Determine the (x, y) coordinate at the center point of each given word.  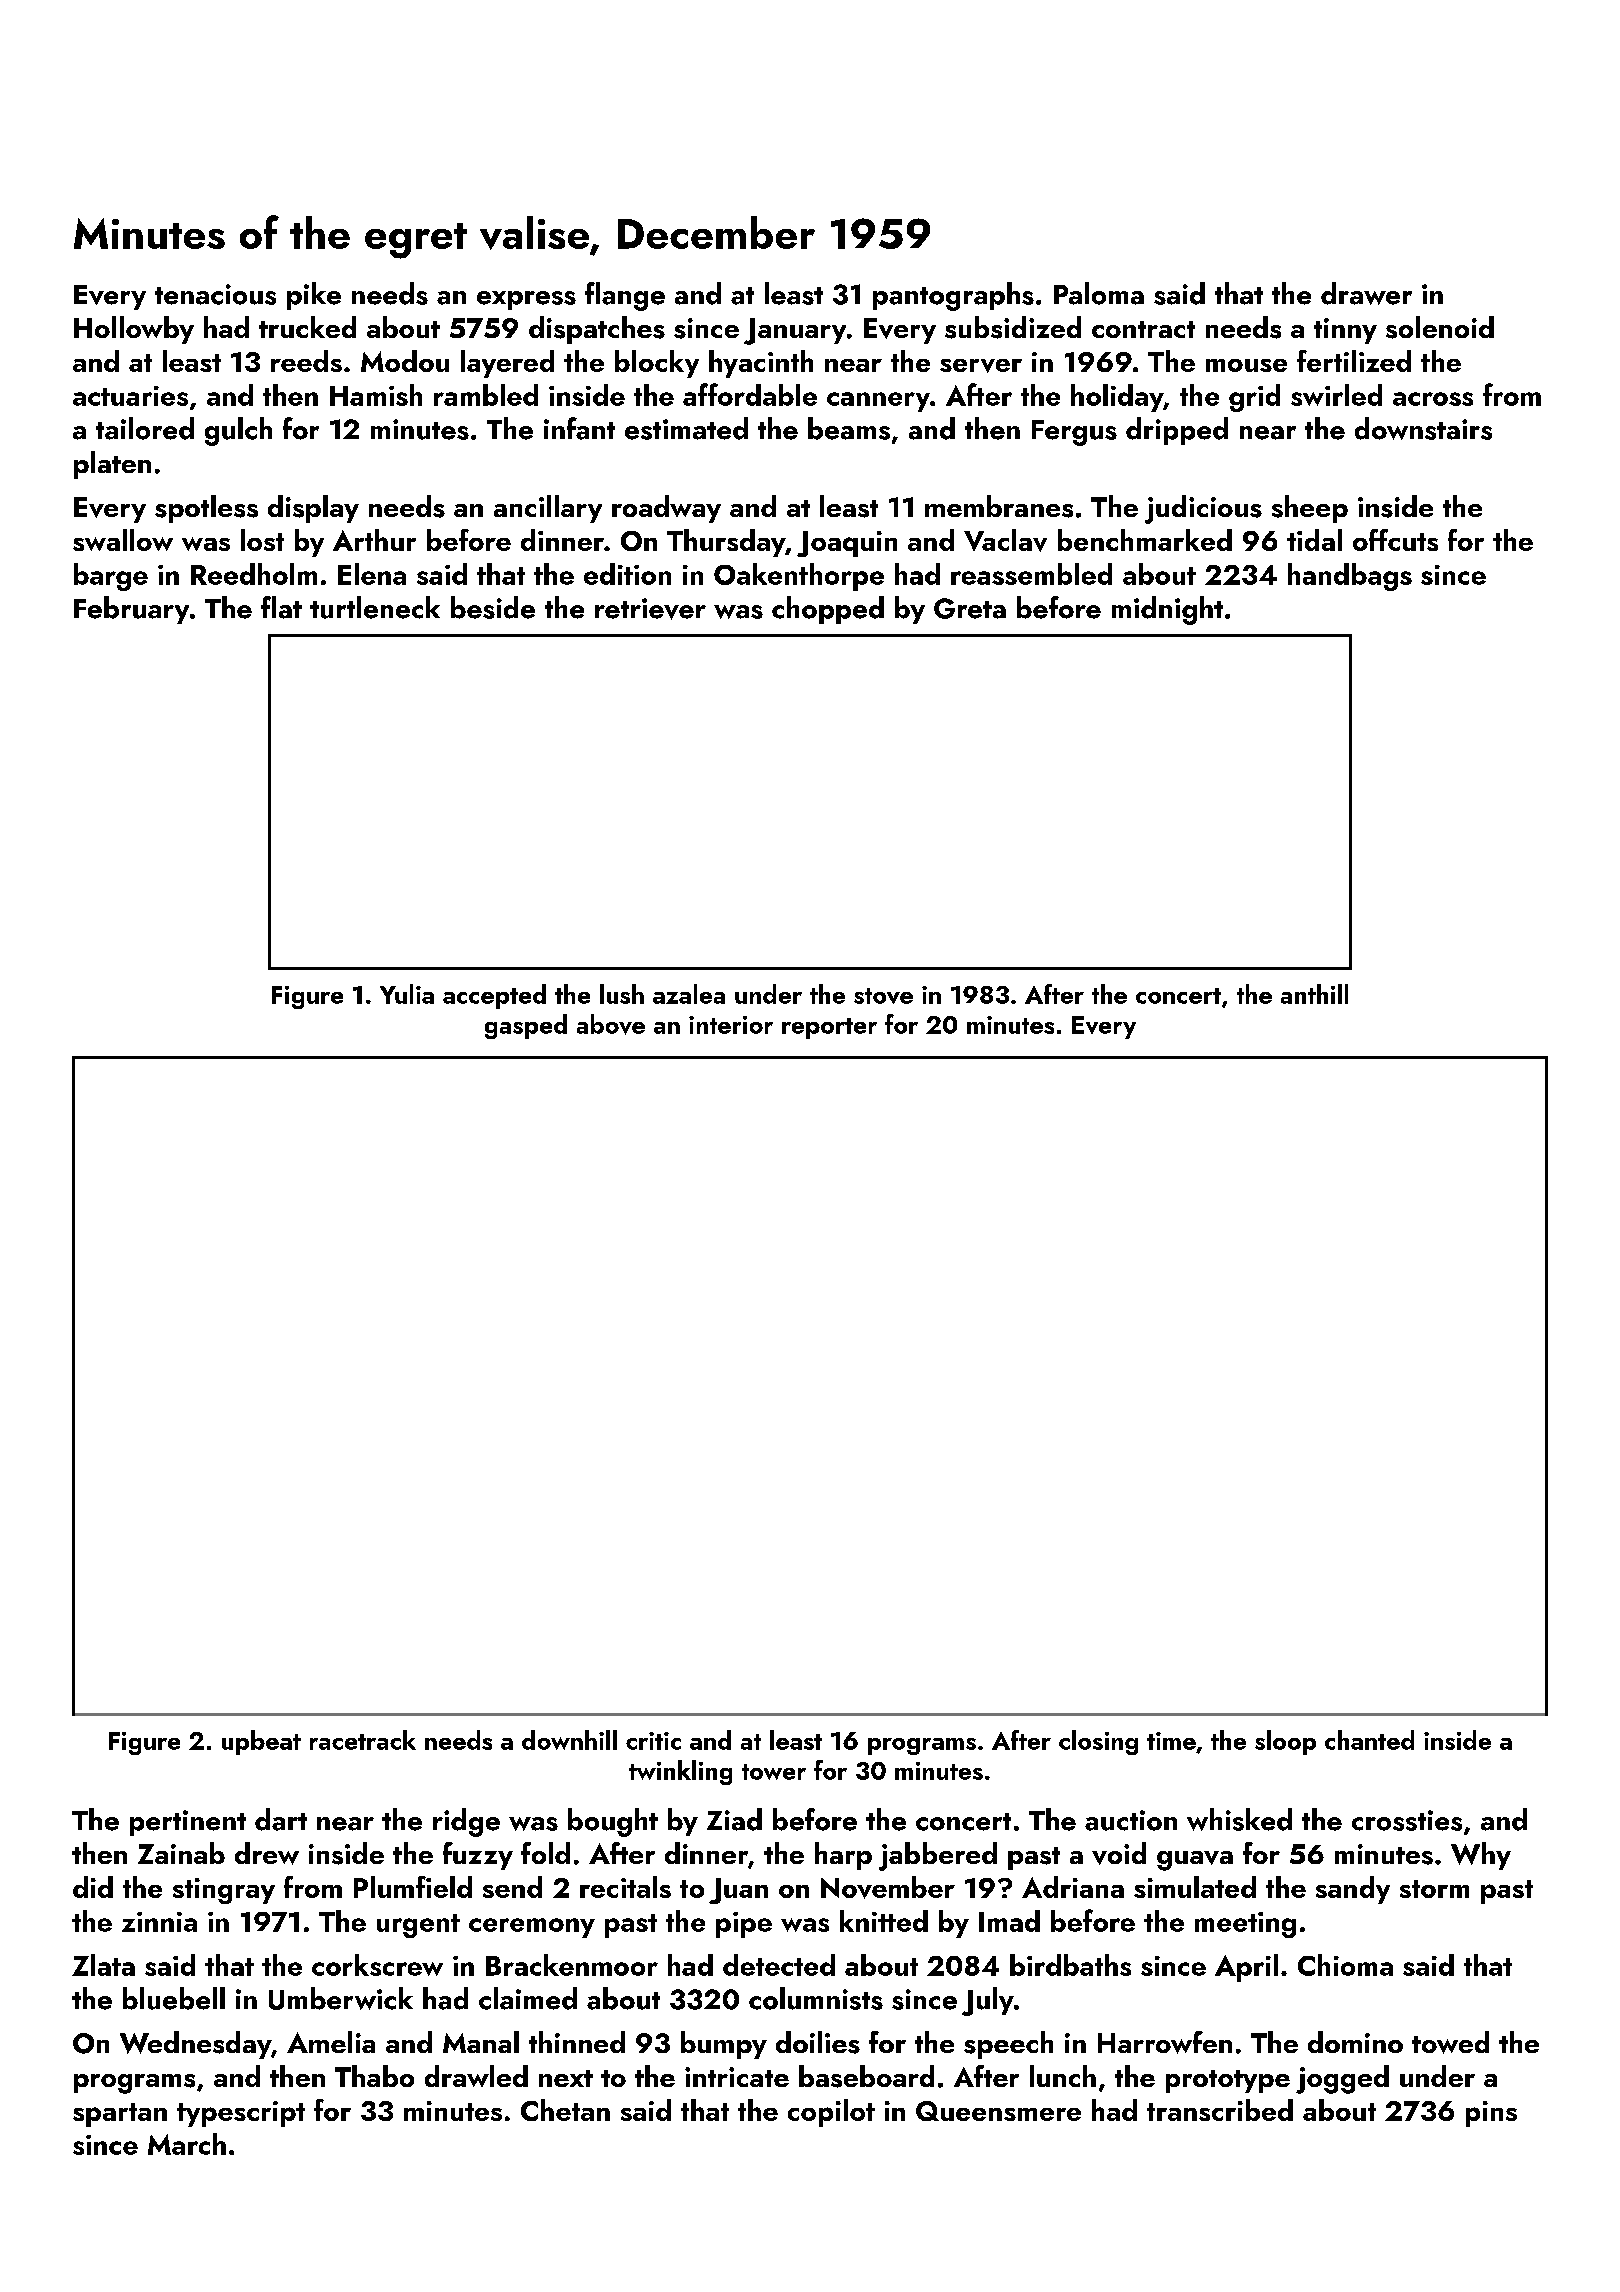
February (131, 610)
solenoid (1440, 327)
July (988, 2001)
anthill (1314, 994)
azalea (689, 994)
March (187, 2144)
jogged (1342, 2079)
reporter (829, 1028)
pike (314, 296)
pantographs (953, 296)
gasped (526, 1026)
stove (883, 996)
